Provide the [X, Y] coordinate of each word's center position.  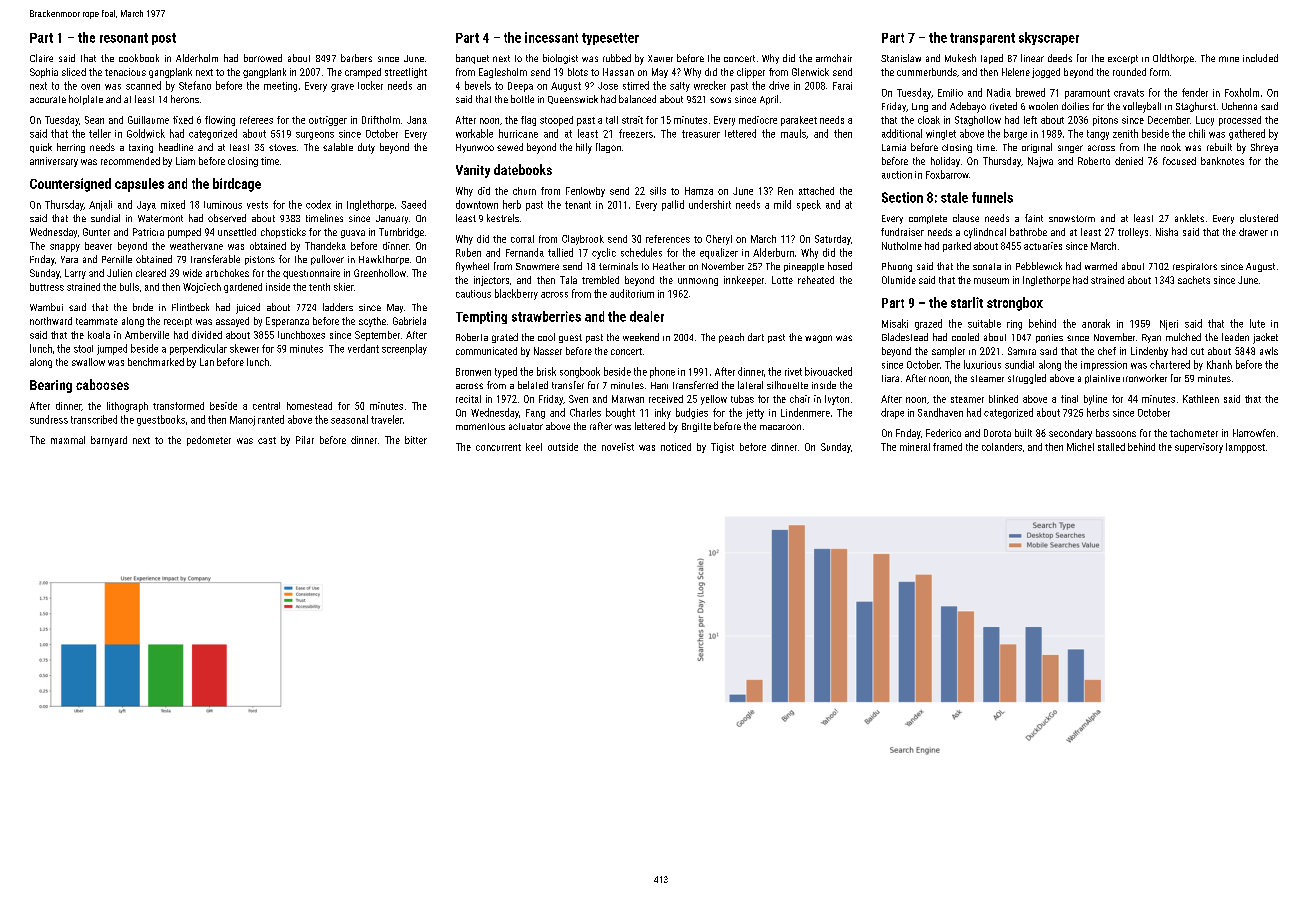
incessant [551, 37]
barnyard [109, 441]
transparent [982, 39]
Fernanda [525, 252]
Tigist [722, 448]
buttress [47, 287]
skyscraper [1049, 38]
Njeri [1169, 325]
